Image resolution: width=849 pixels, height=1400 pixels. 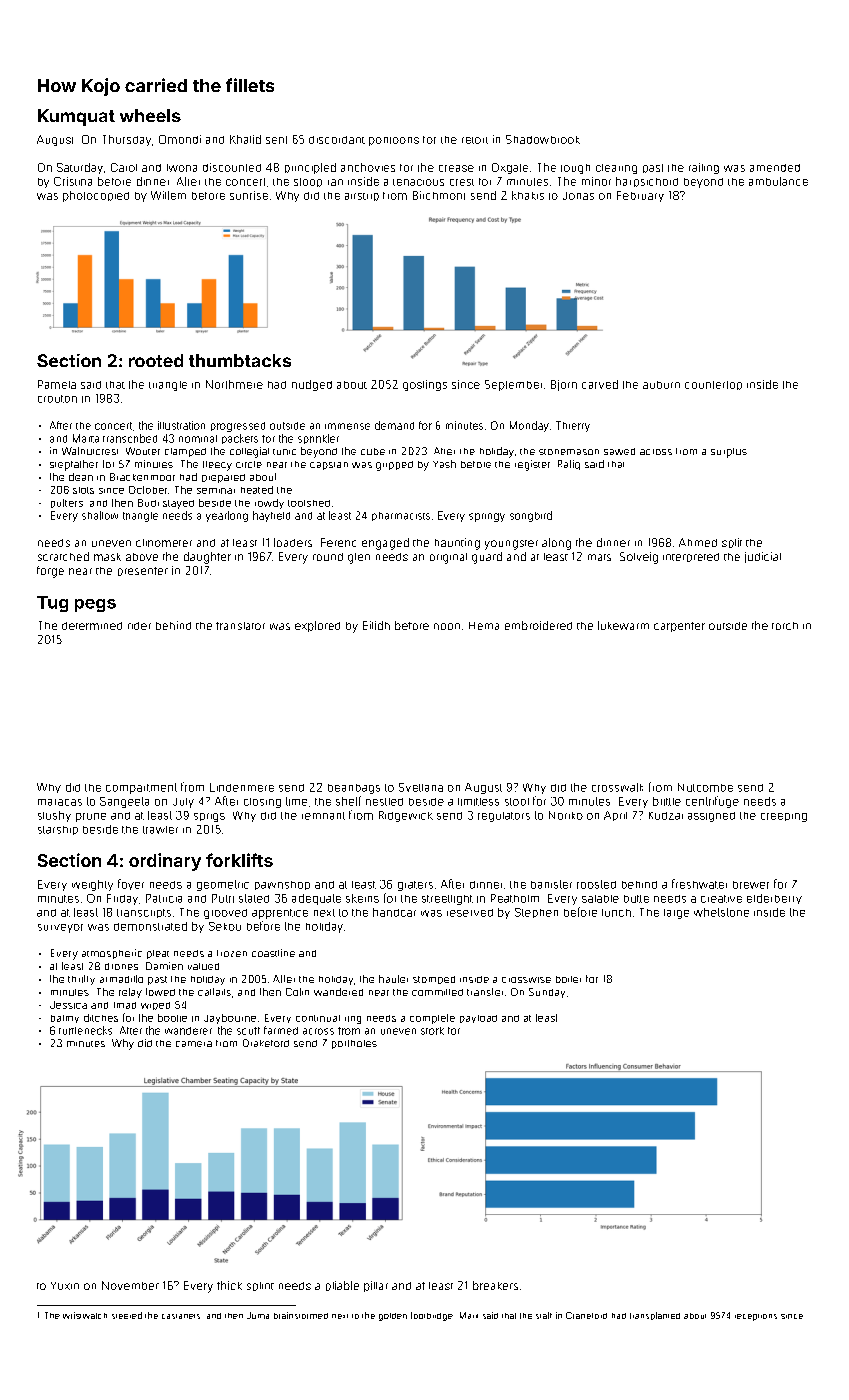 I want to click on elderberry, so click(x=774, y=899).
